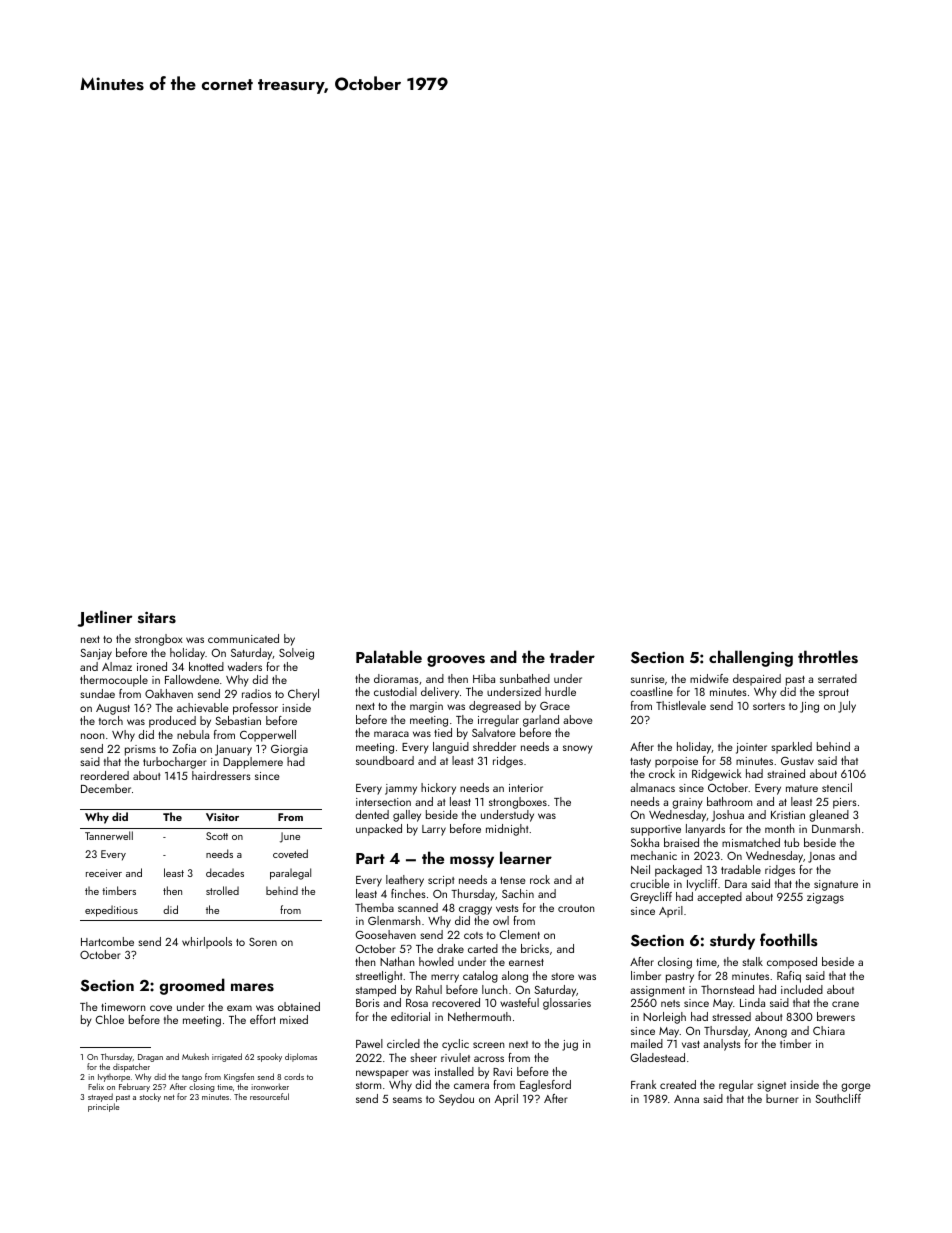 The width and height of the image is (952, 1233). Describe the element at coordinates (104, 618) in the image. I see `Jetliner` at that location.
